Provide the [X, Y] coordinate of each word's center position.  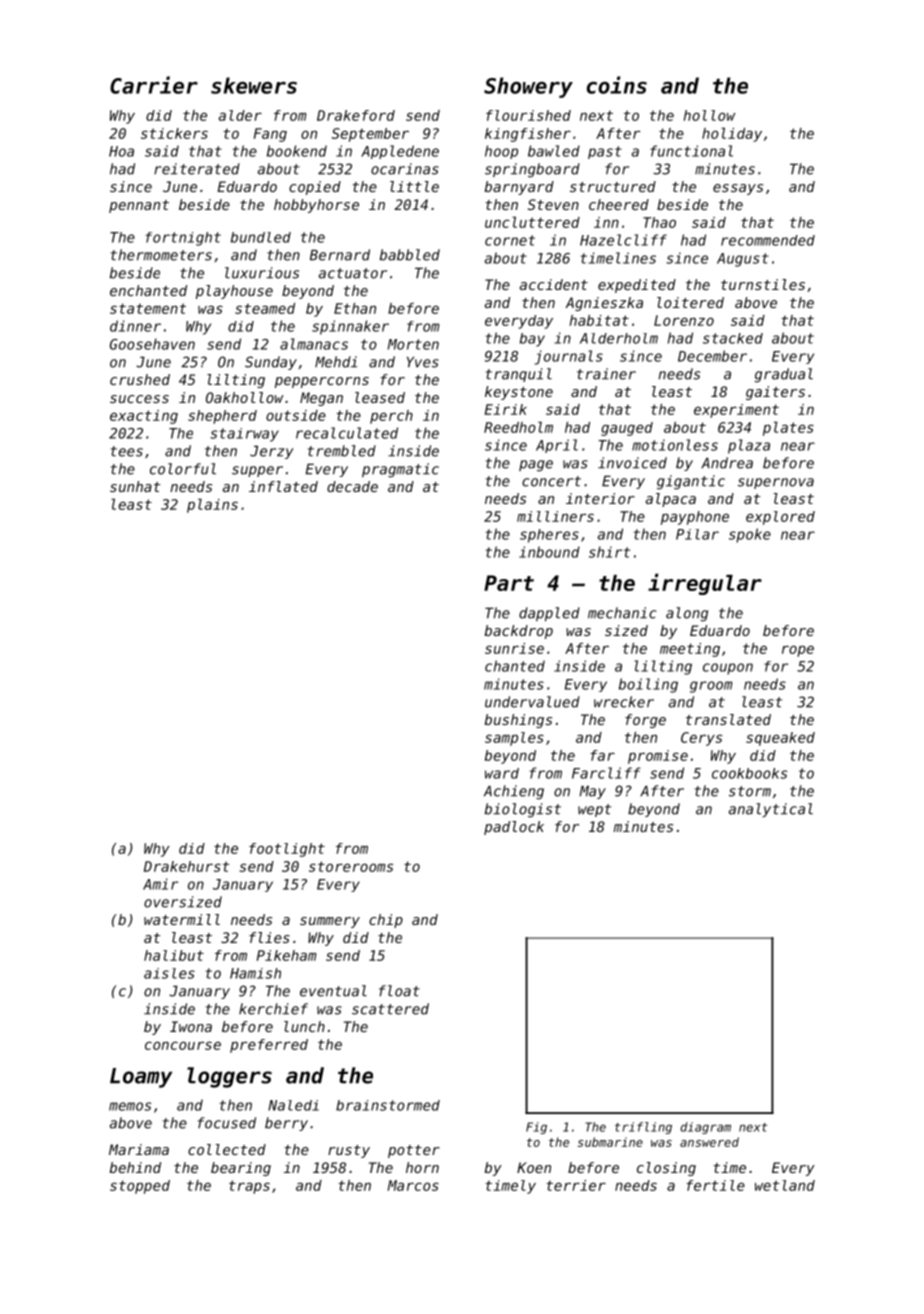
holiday [732, 134]
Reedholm [518, 427]
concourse [183, 1045]
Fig [536, 1128]
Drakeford [356, 115]
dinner [135, 326]
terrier [576, 1185]
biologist [523, 810]
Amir [160, 884]
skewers [254, 85]
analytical [771, 810]
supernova [776, 483]
